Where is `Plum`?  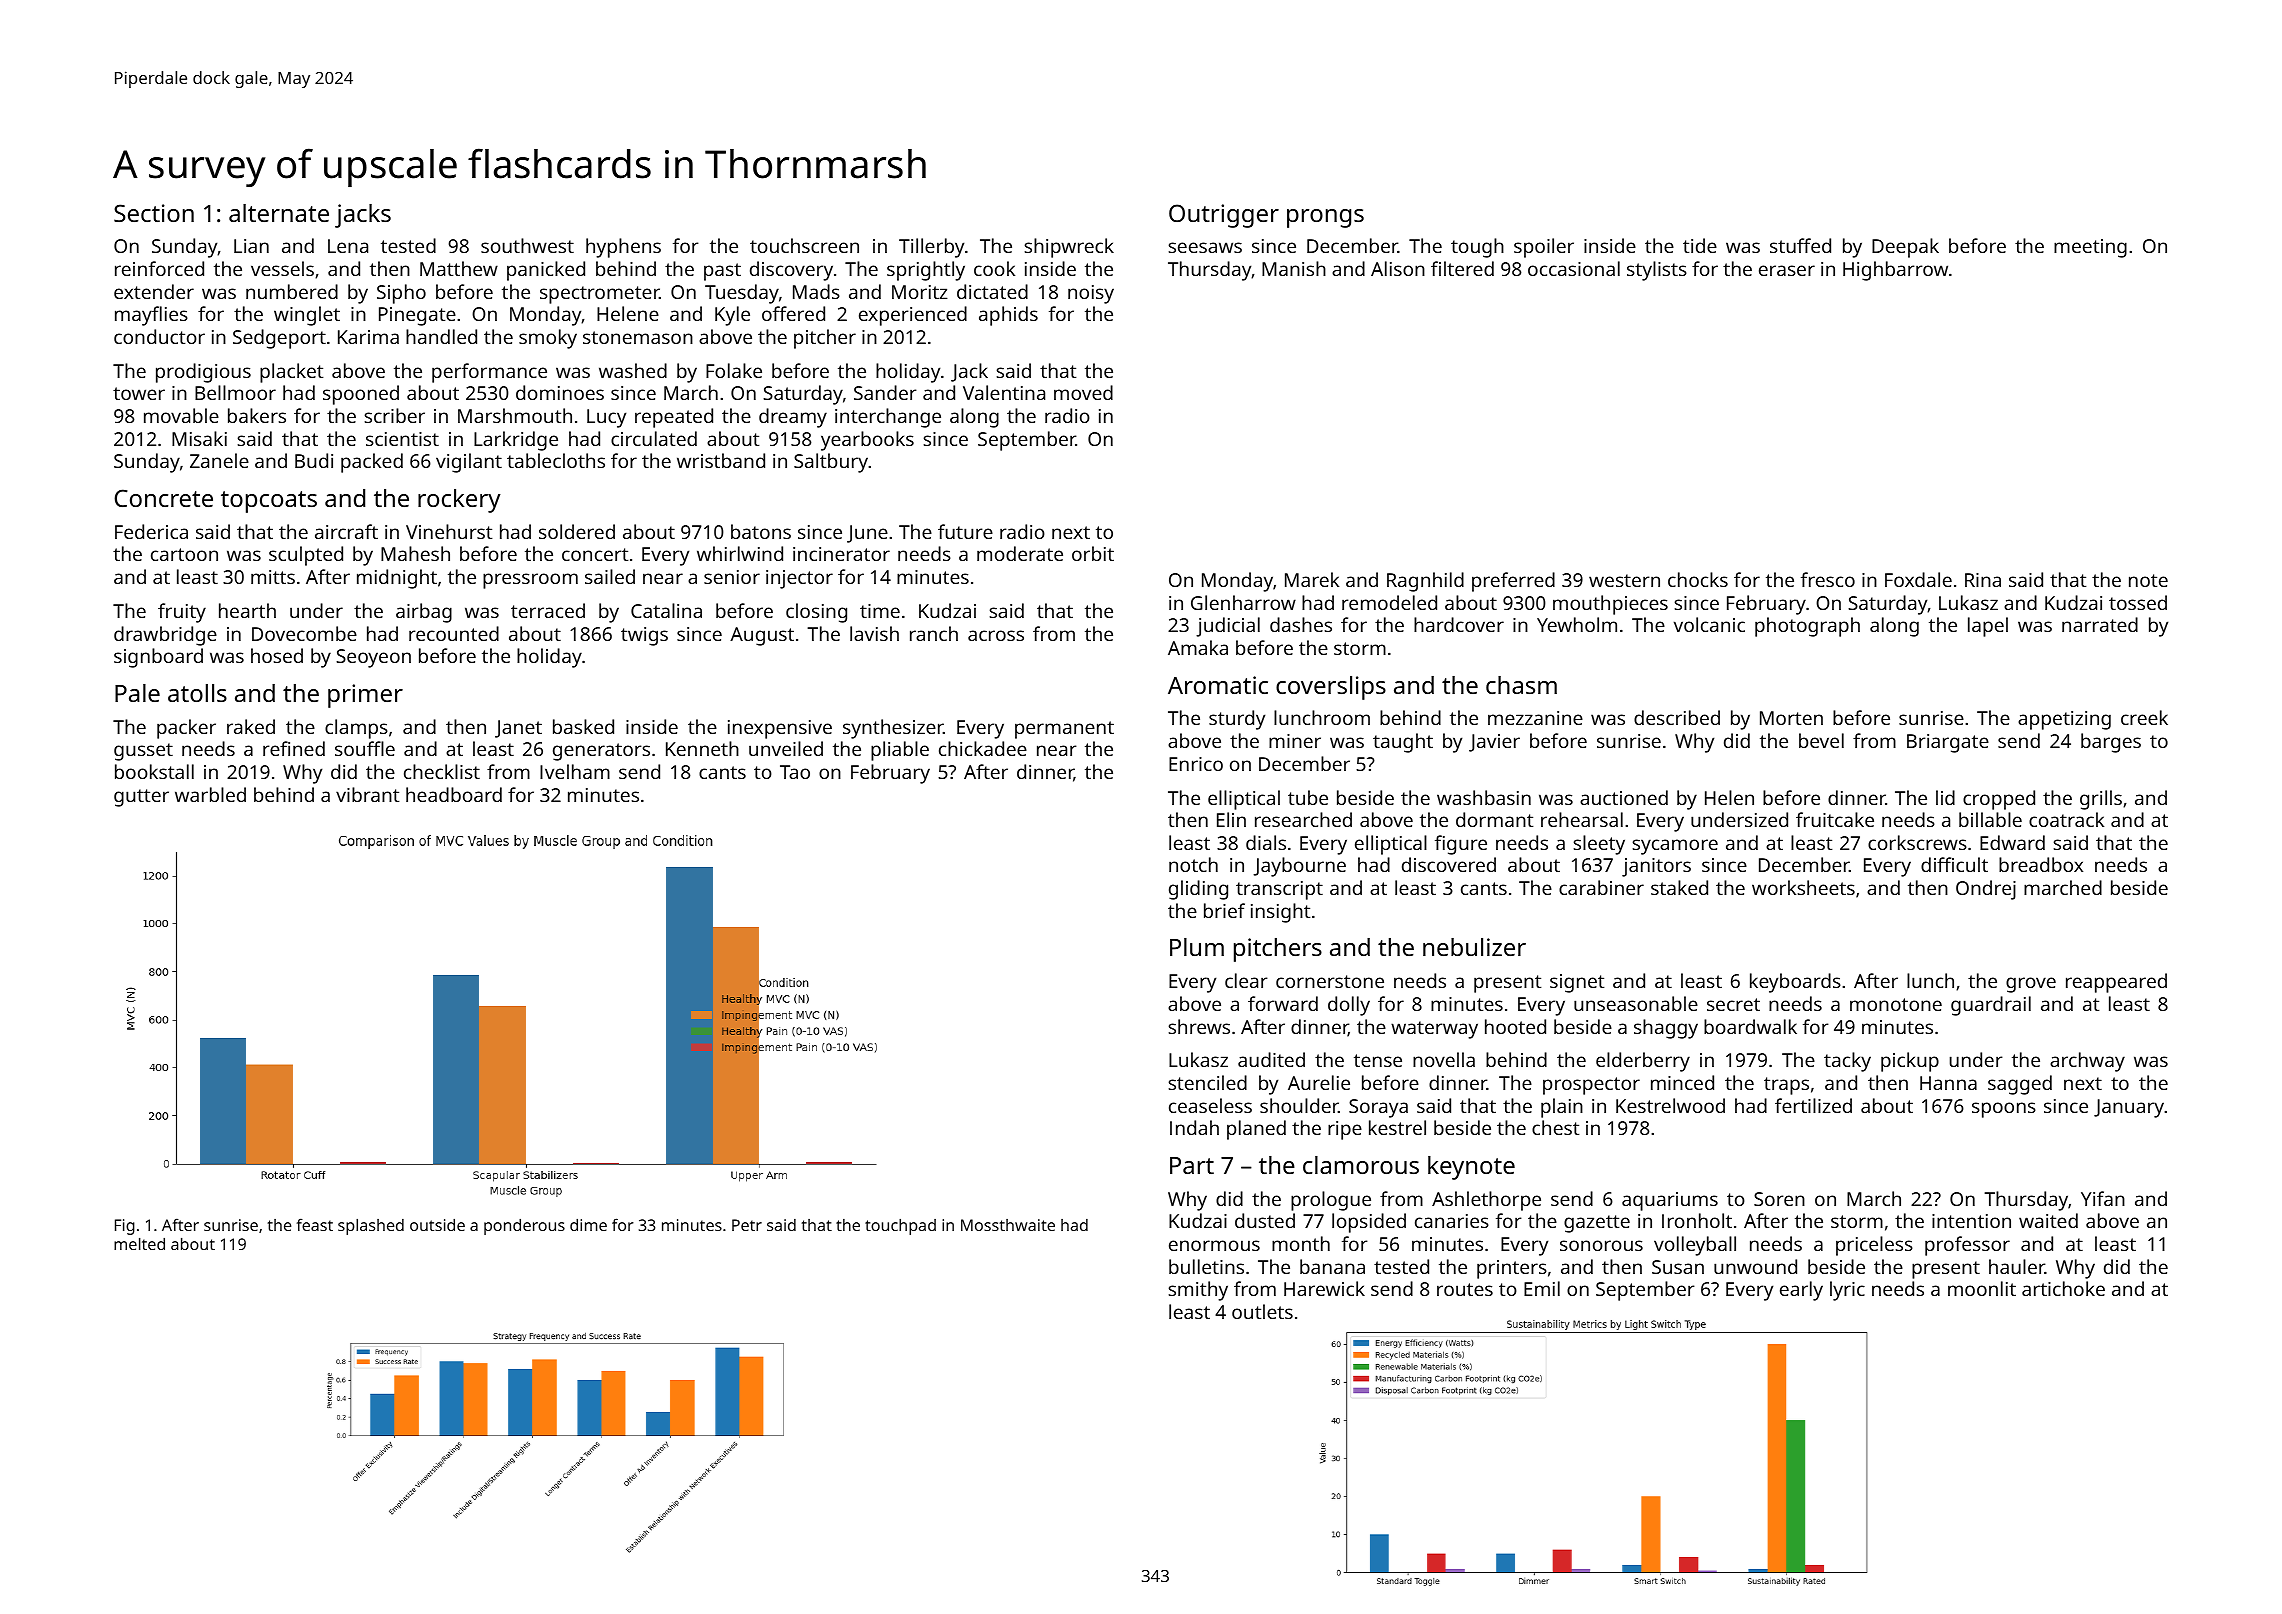 Plum is located at coordinates (1197, 947).
